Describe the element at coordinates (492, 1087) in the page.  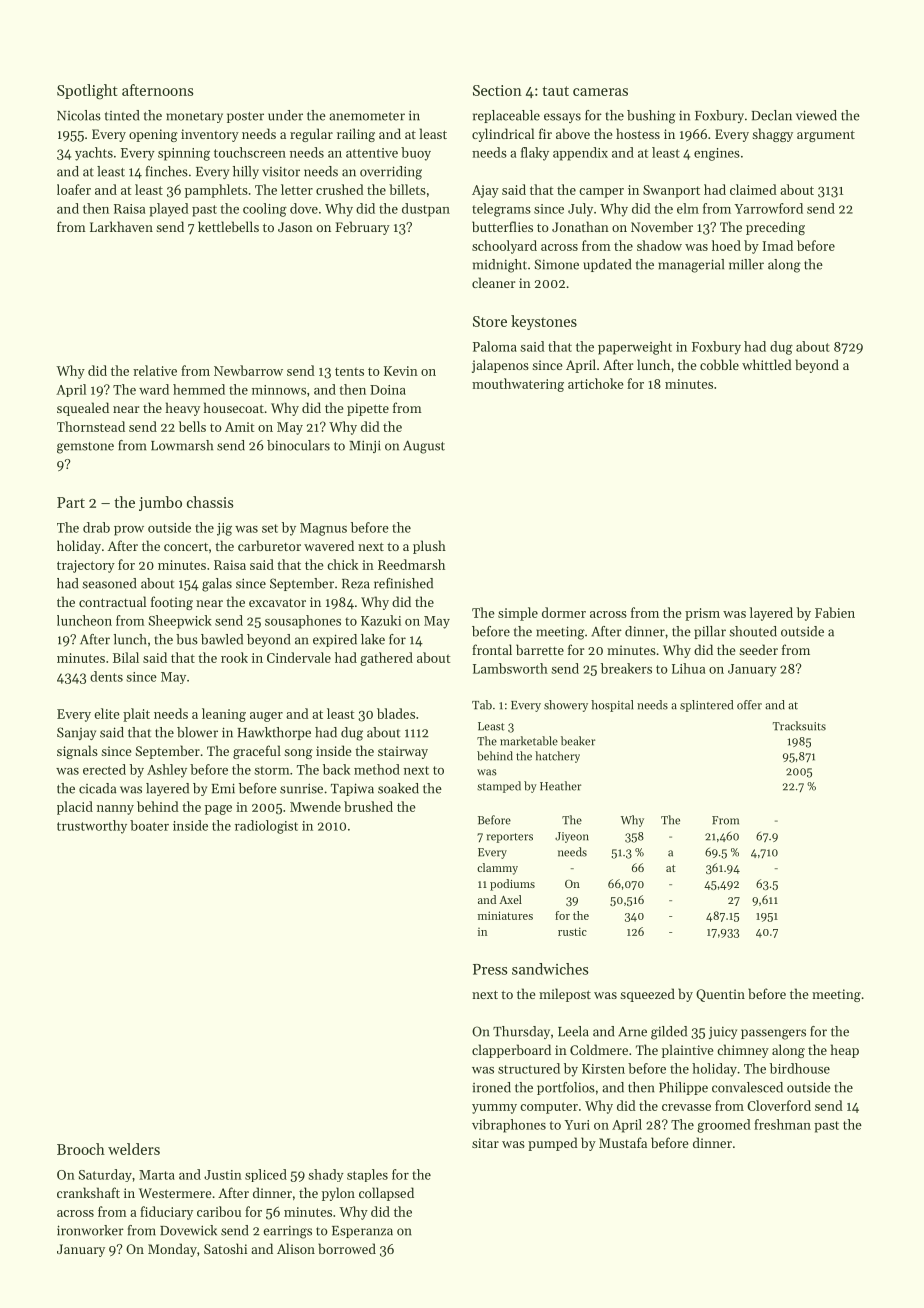
I see `ironed` at that location.
